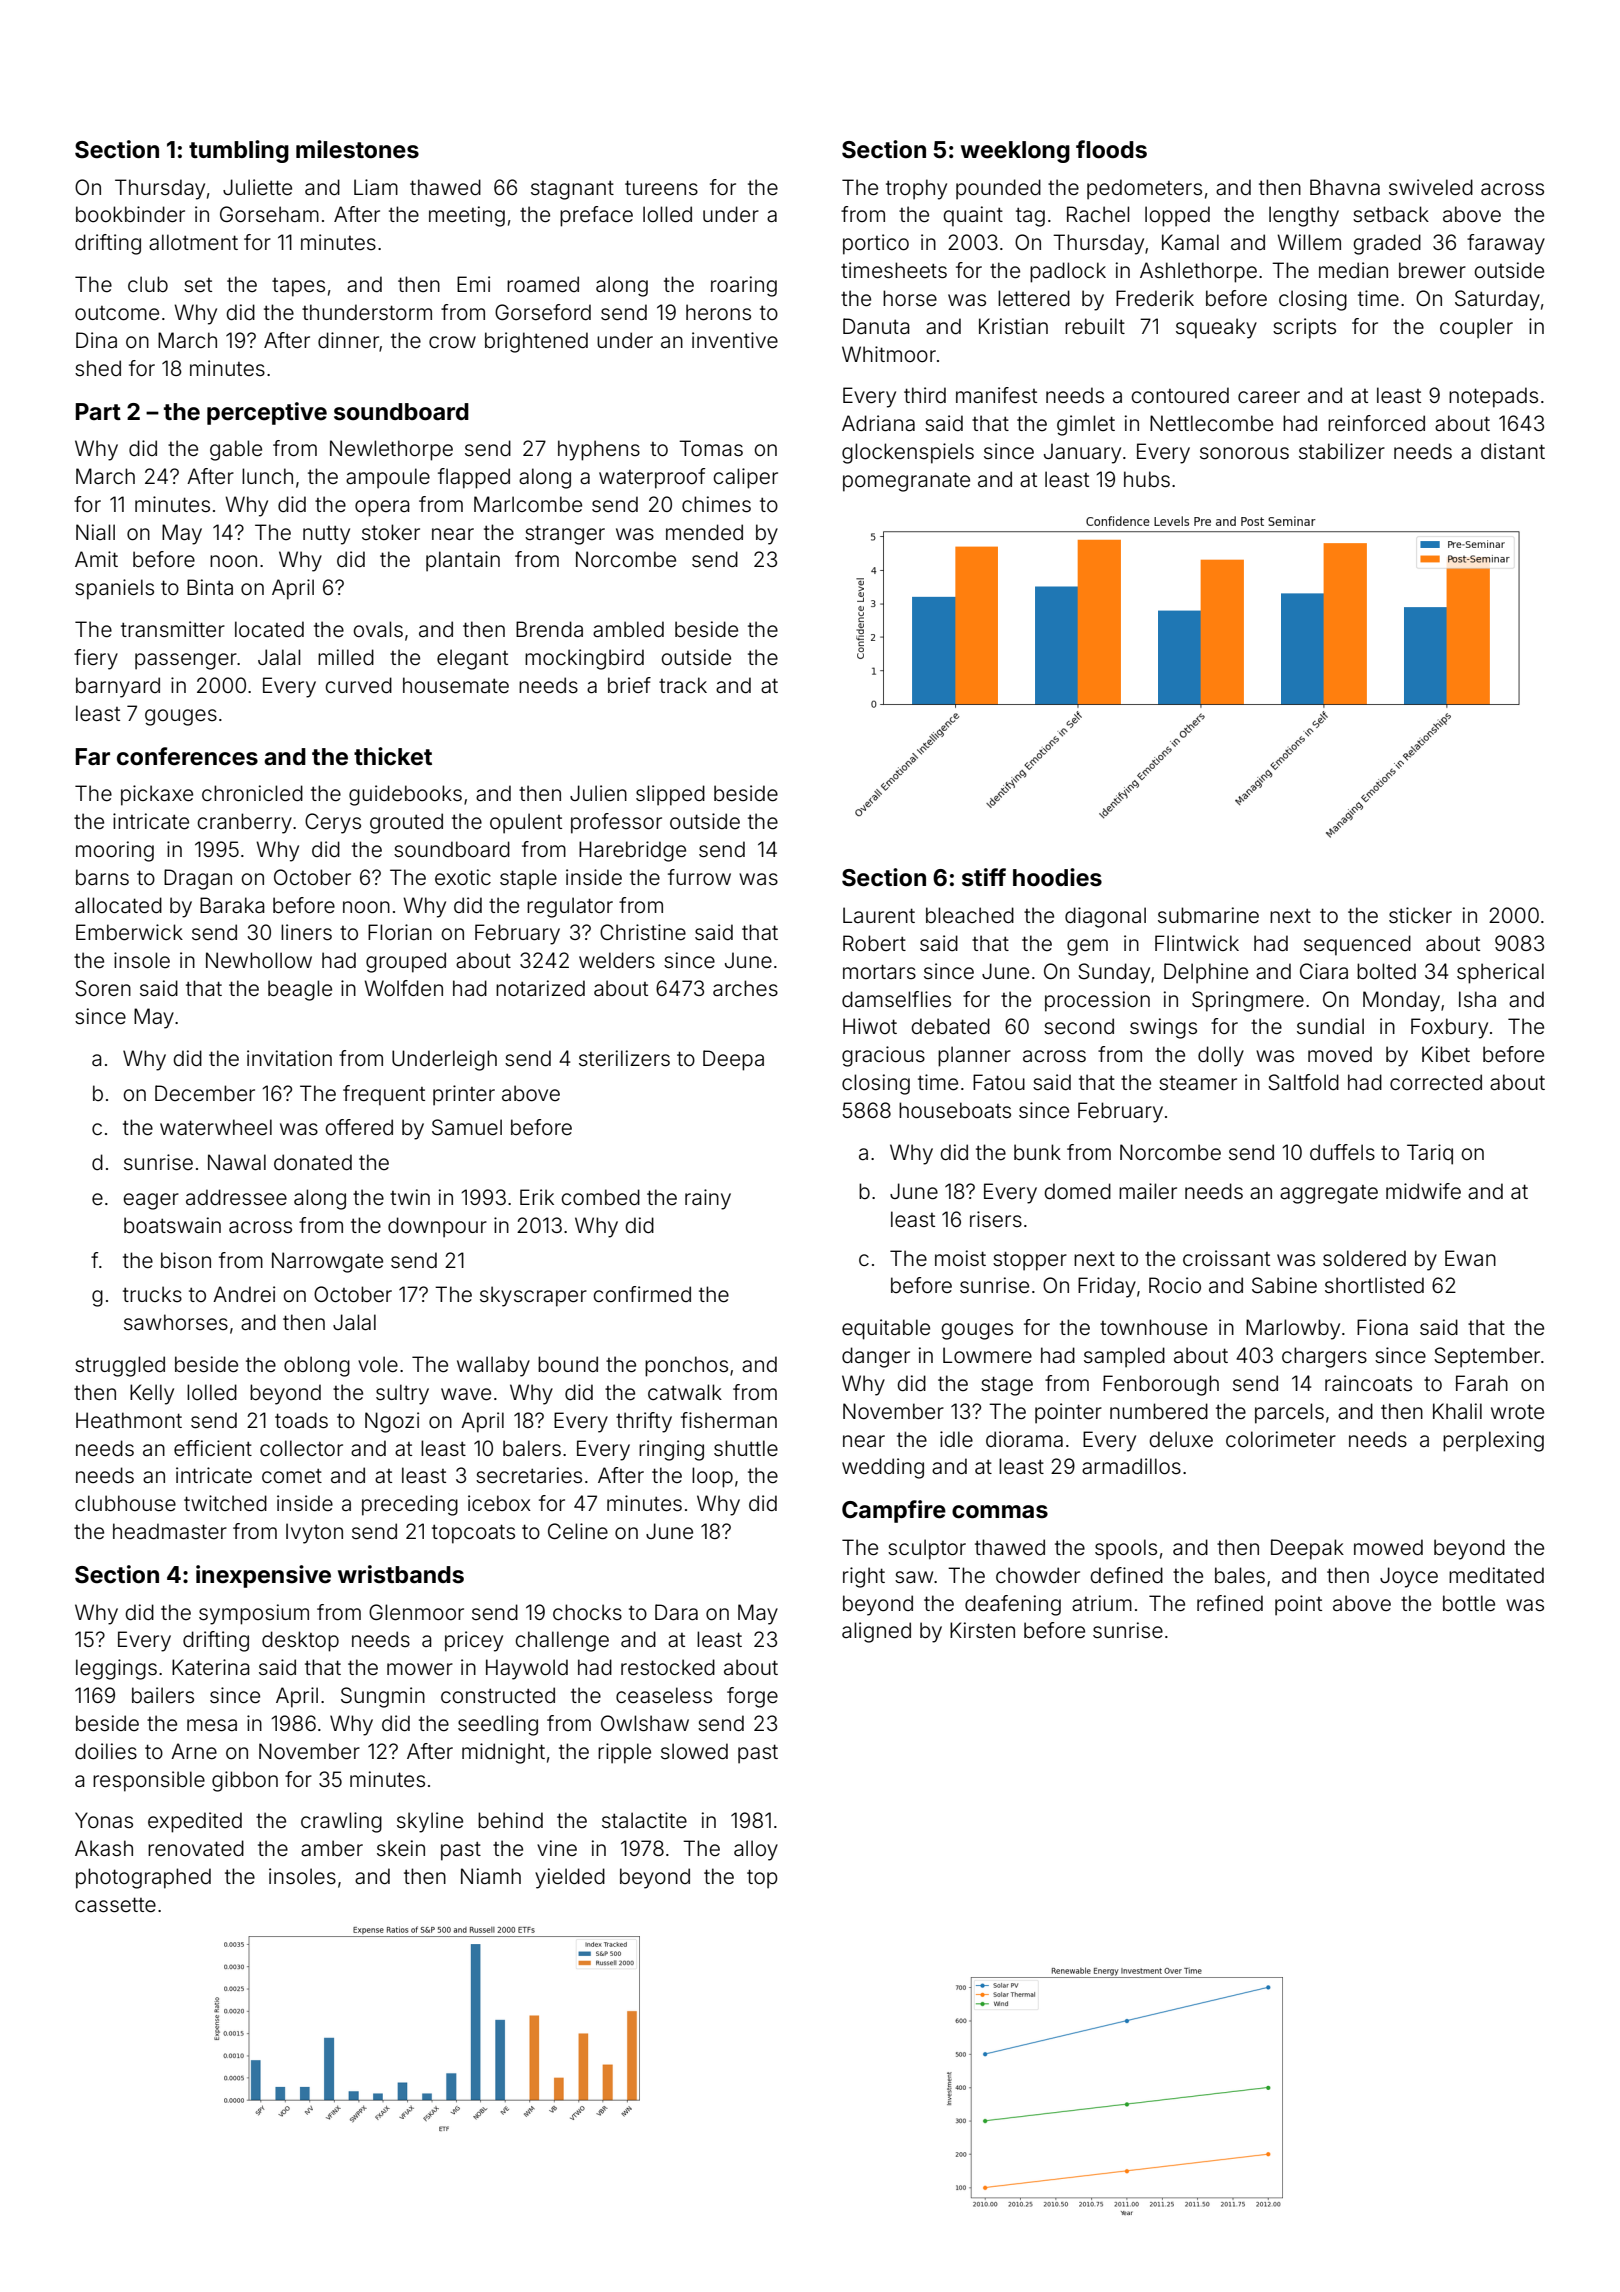 This screenshot has height=2292, width=1620. I want to click on hoodies, so click(1057, 877).
